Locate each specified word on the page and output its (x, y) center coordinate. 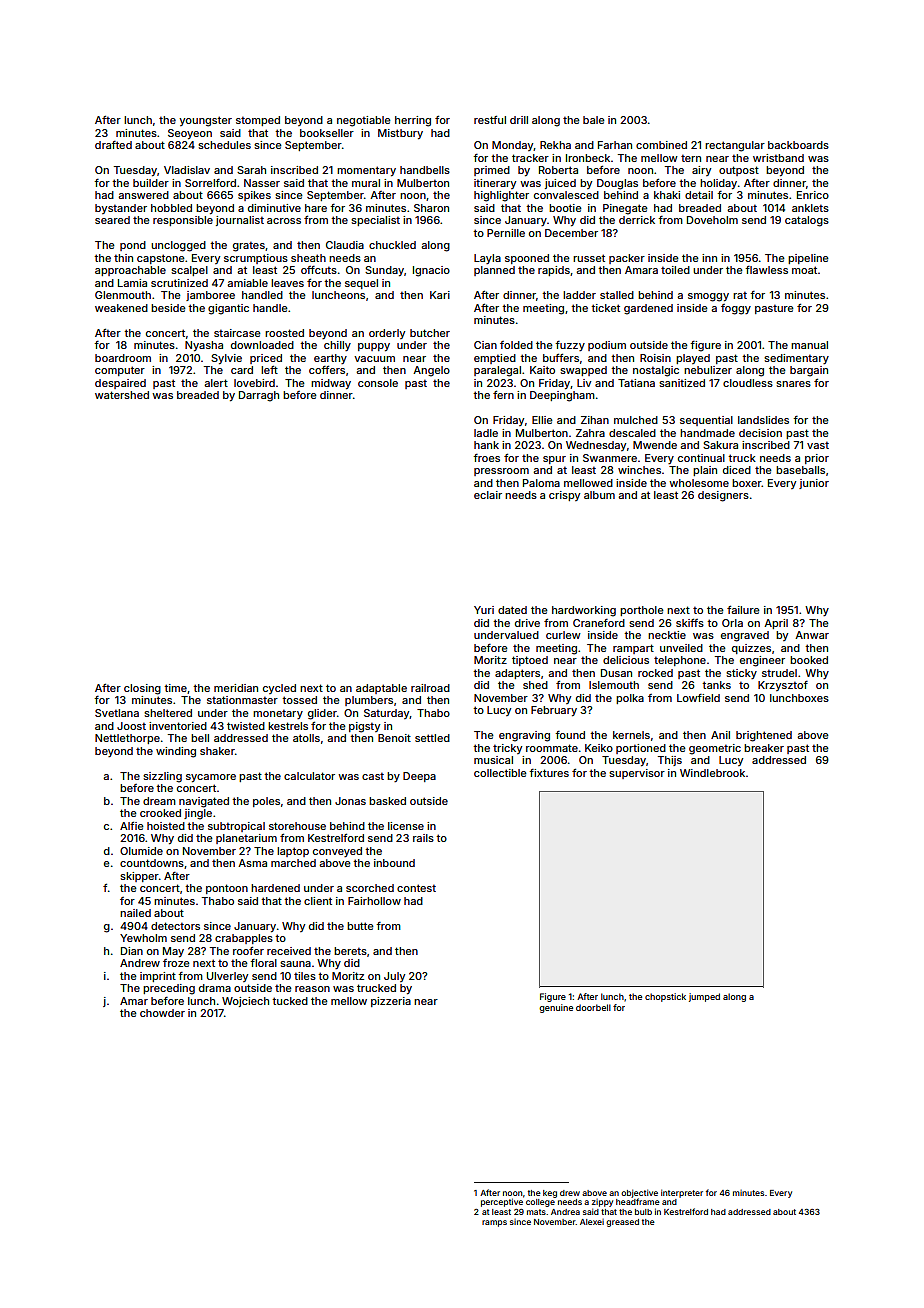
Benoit (394, 738)
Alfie (132, 825)
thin (123, 258)
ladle (486, 433)
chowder (162, 1013)
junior (814, 484)
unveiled (681, 648)
